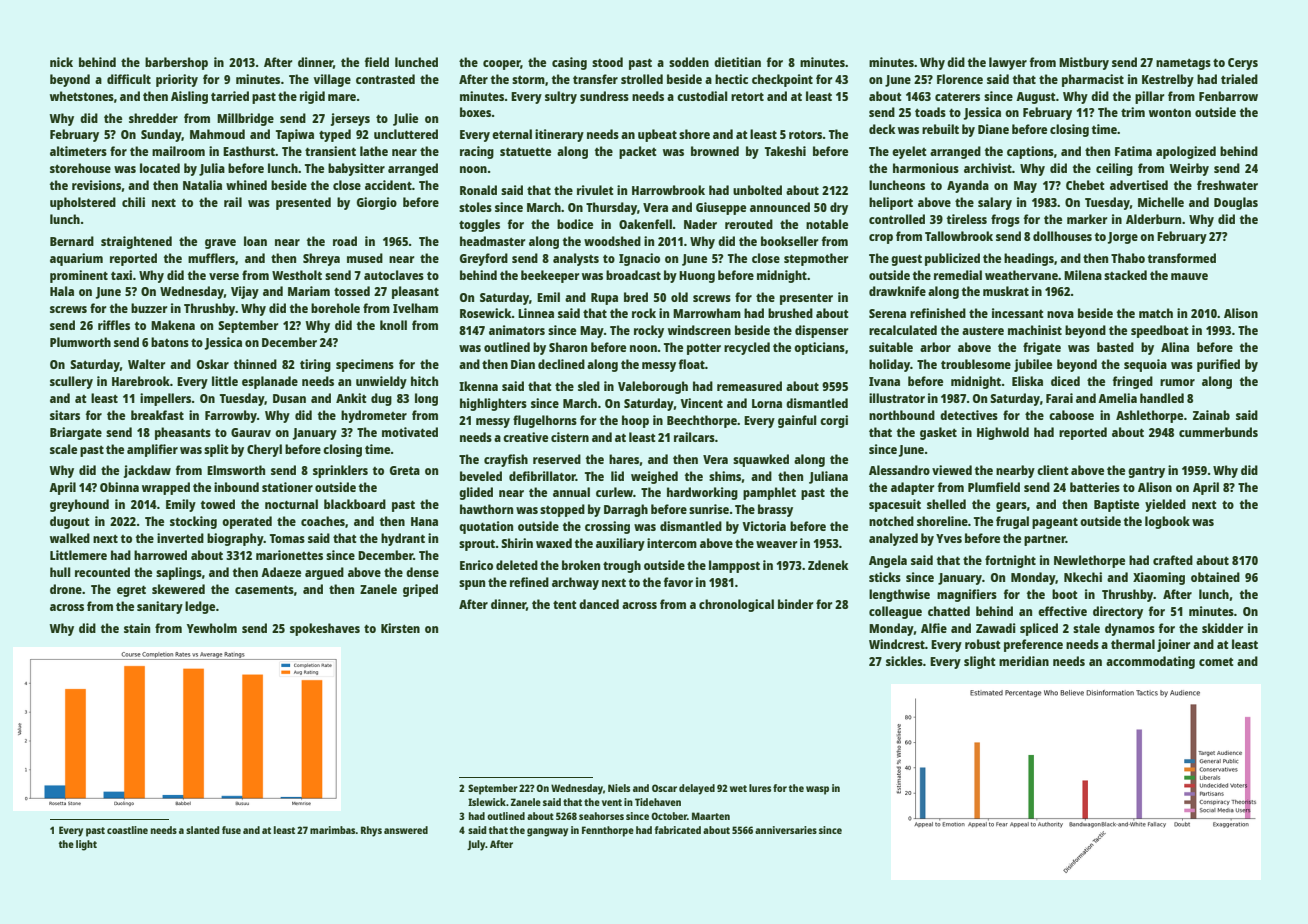  Describe the element at coordinates (333, 830) in the image. I see `marimbas` at that location.
